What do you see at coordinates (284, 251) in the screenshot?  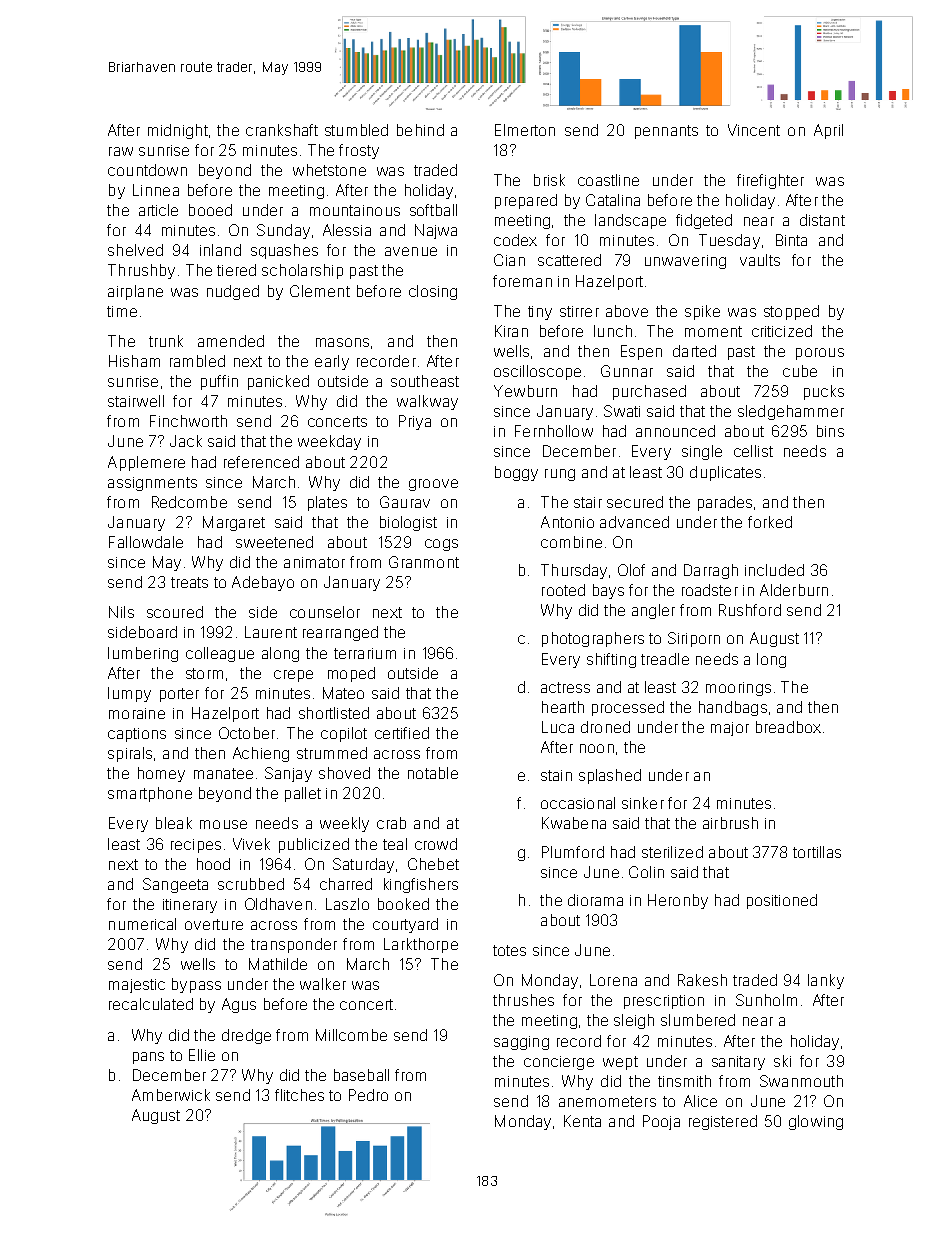 I see `squashes` at bounding box center [284, 251].
